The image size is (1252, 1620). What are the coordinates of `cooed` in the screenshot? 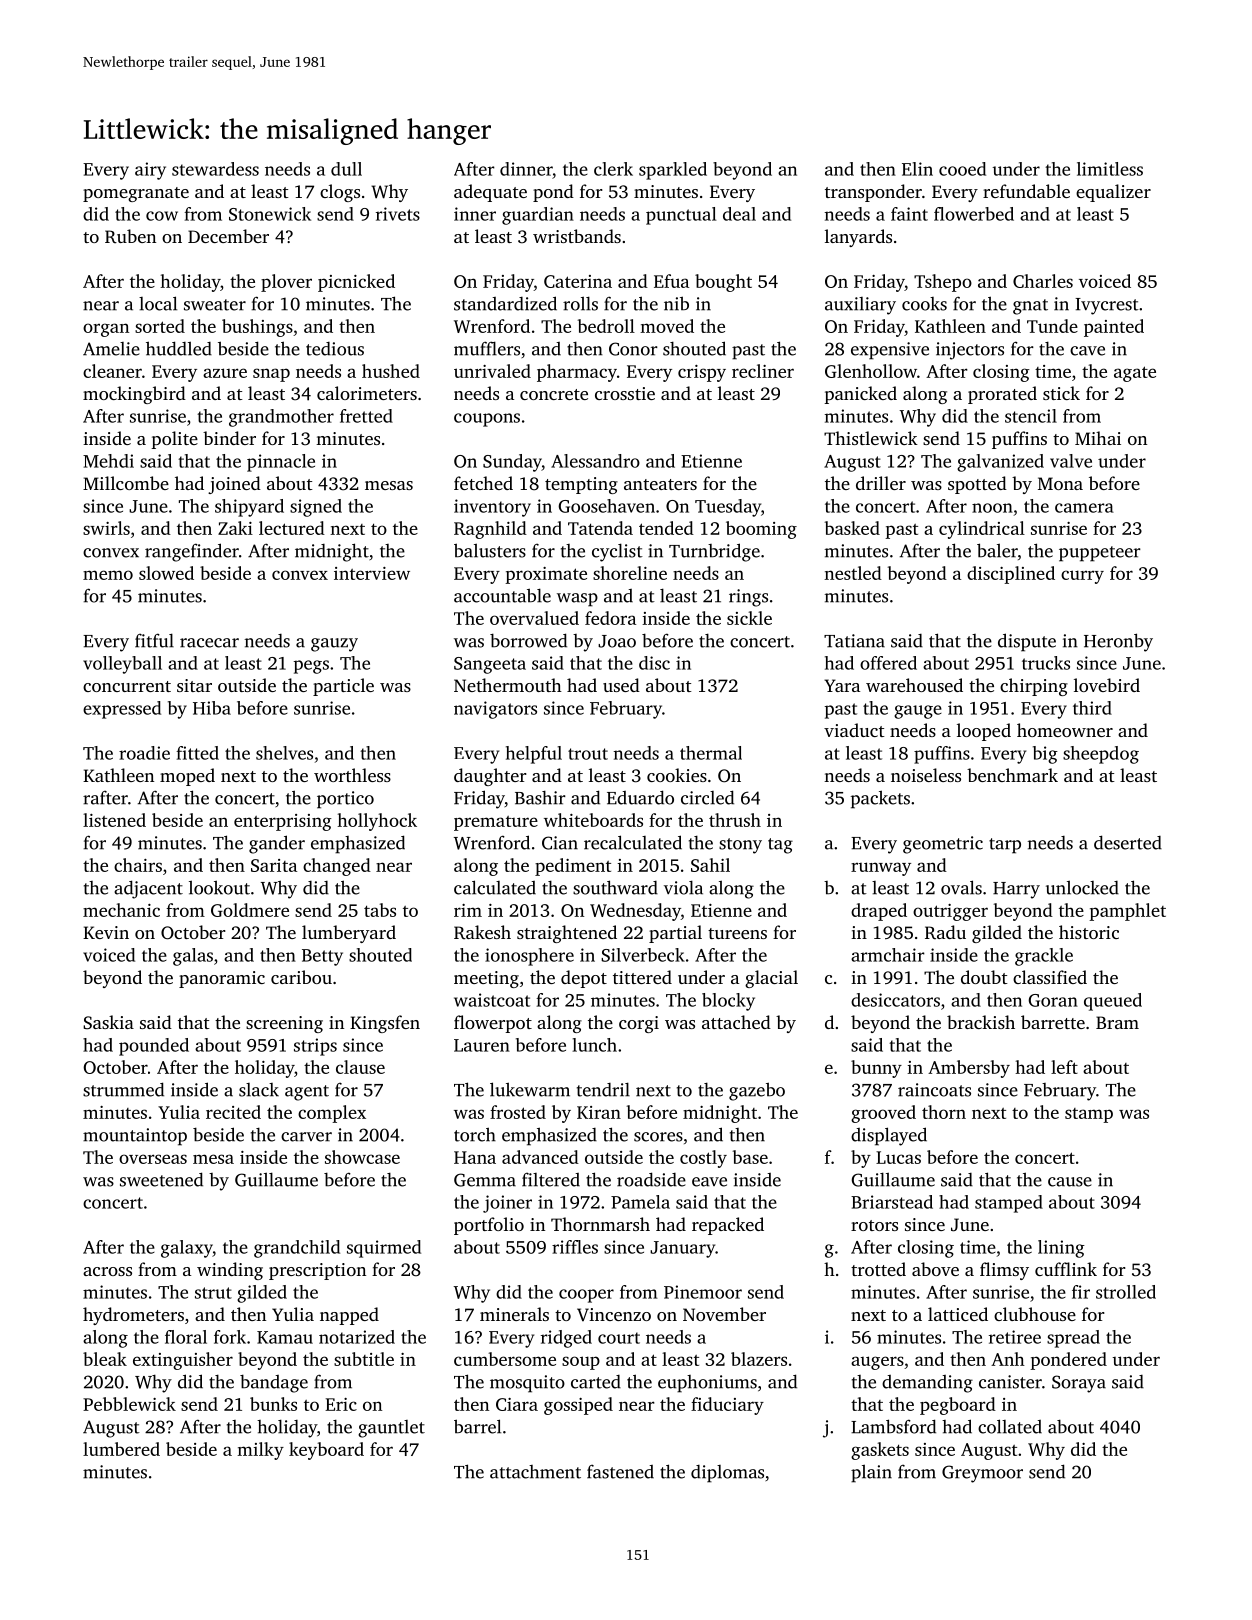 It's located at (962, 169).
